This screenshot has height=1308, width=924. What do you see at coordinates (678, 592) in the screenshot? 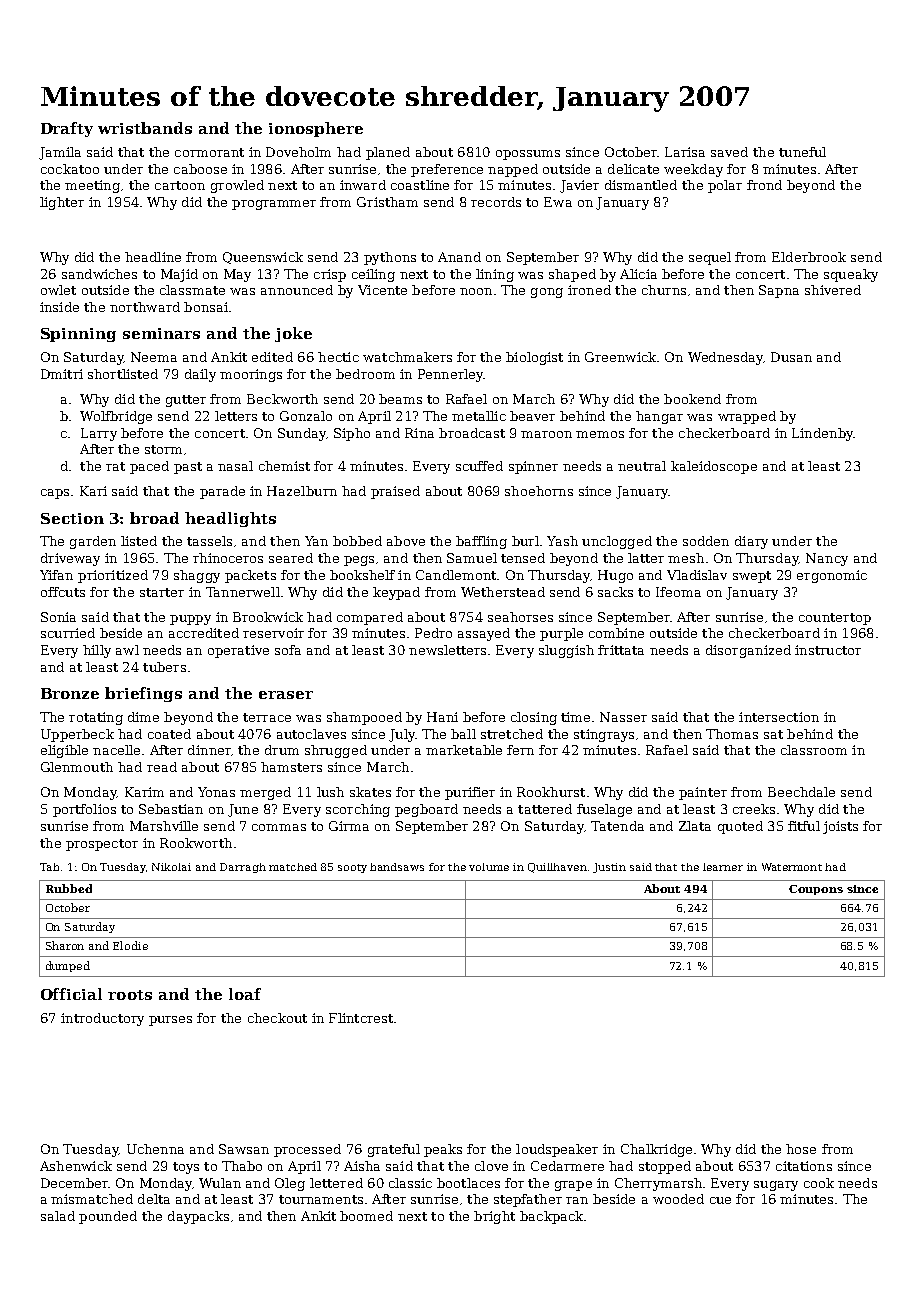
I see `Ifeoma` at bounding box center [678, 592].
